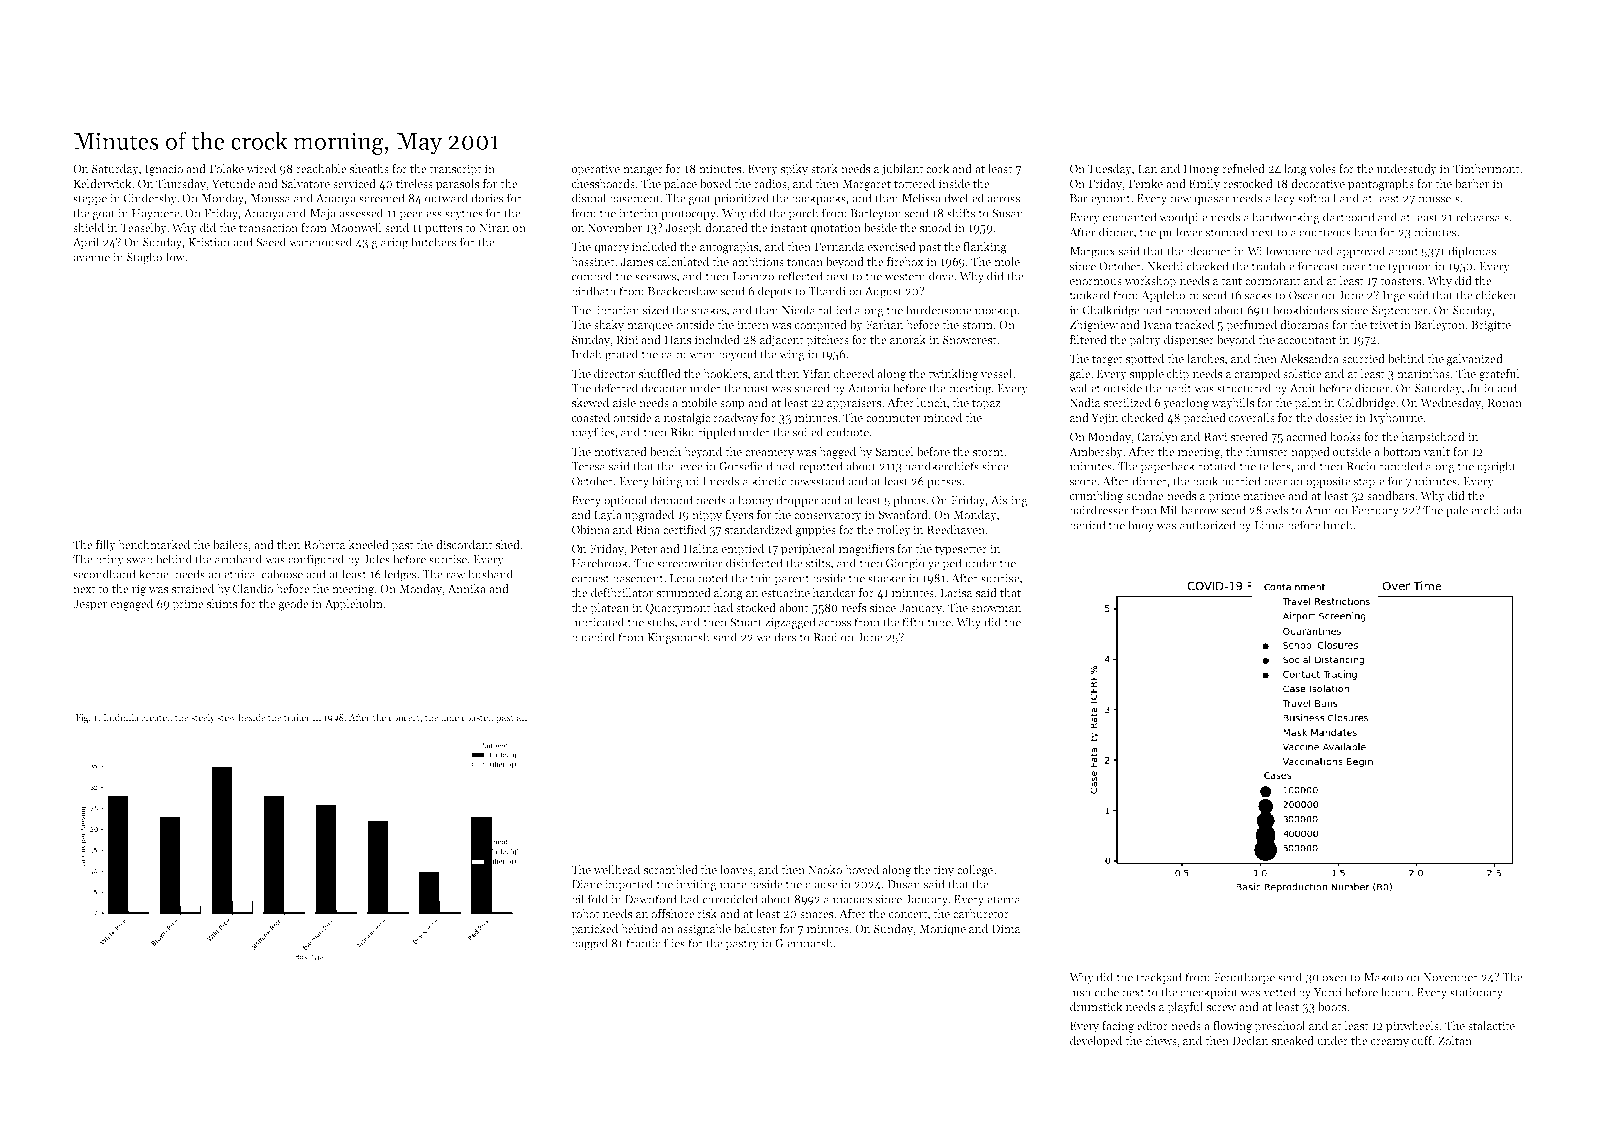 The height and width of the image is (1131, 1599). What do you see at coordinates (1396, 419) in the image?
I see `Ivybourne` at bounding box center [1396, 419].
